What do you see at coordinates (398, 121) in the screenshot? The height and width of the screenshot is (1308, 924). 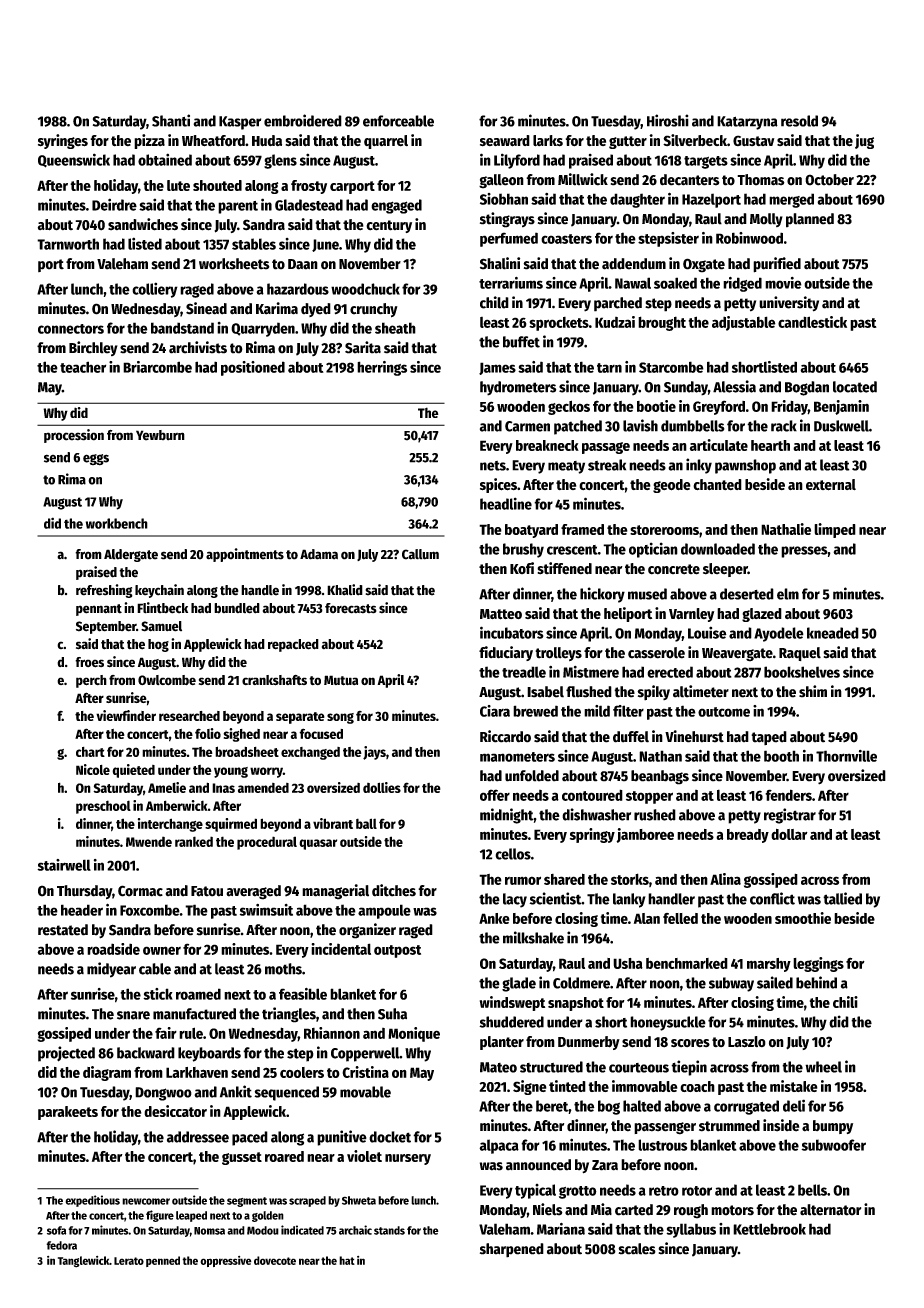 I see `enforceable` at bounding box center [398, 121].
